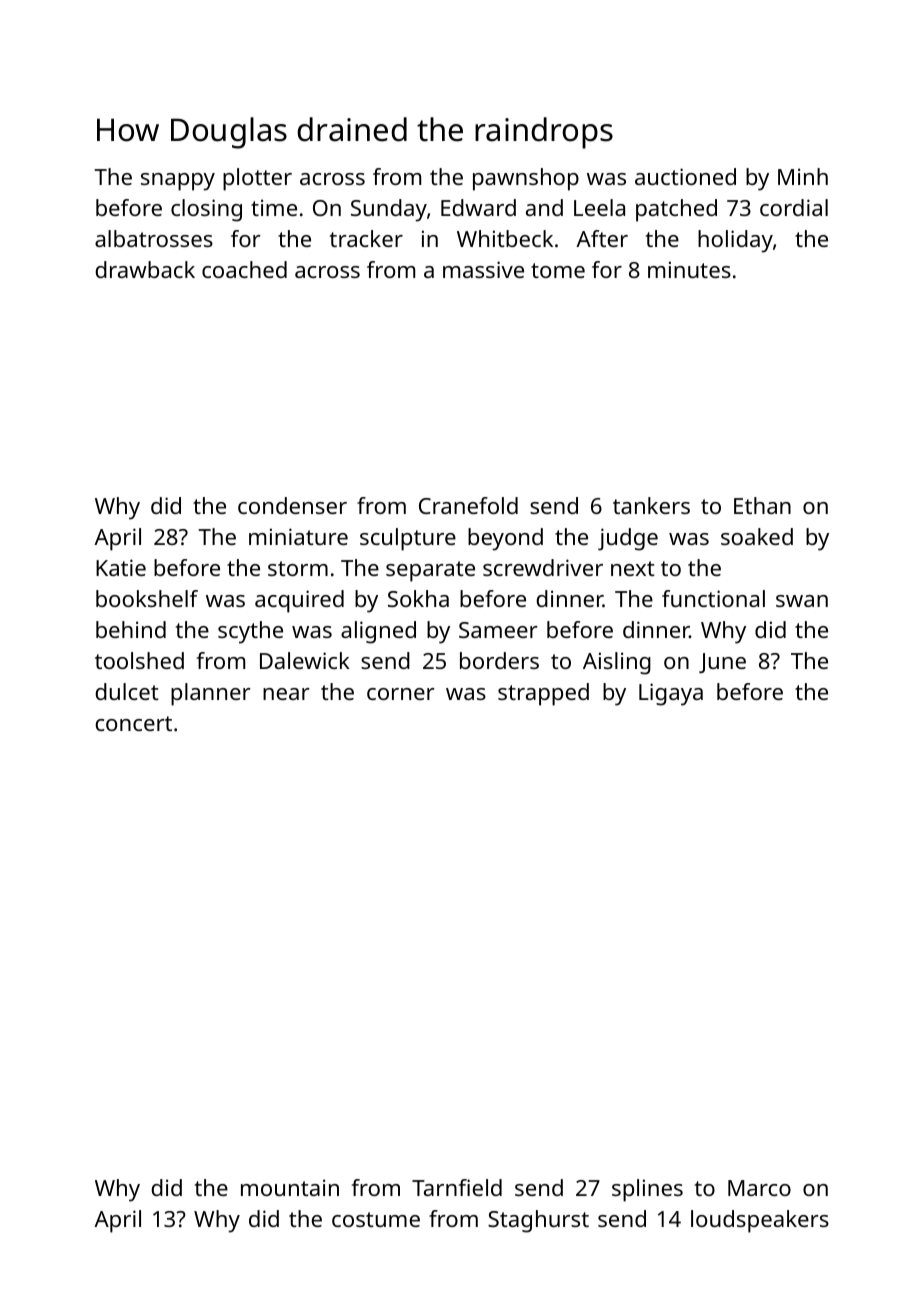 Image resolution: width=924 pixels, height=1314 pixels. Describe the element at coordinates (257, 179) in the document. I see `plotter` at that location.
